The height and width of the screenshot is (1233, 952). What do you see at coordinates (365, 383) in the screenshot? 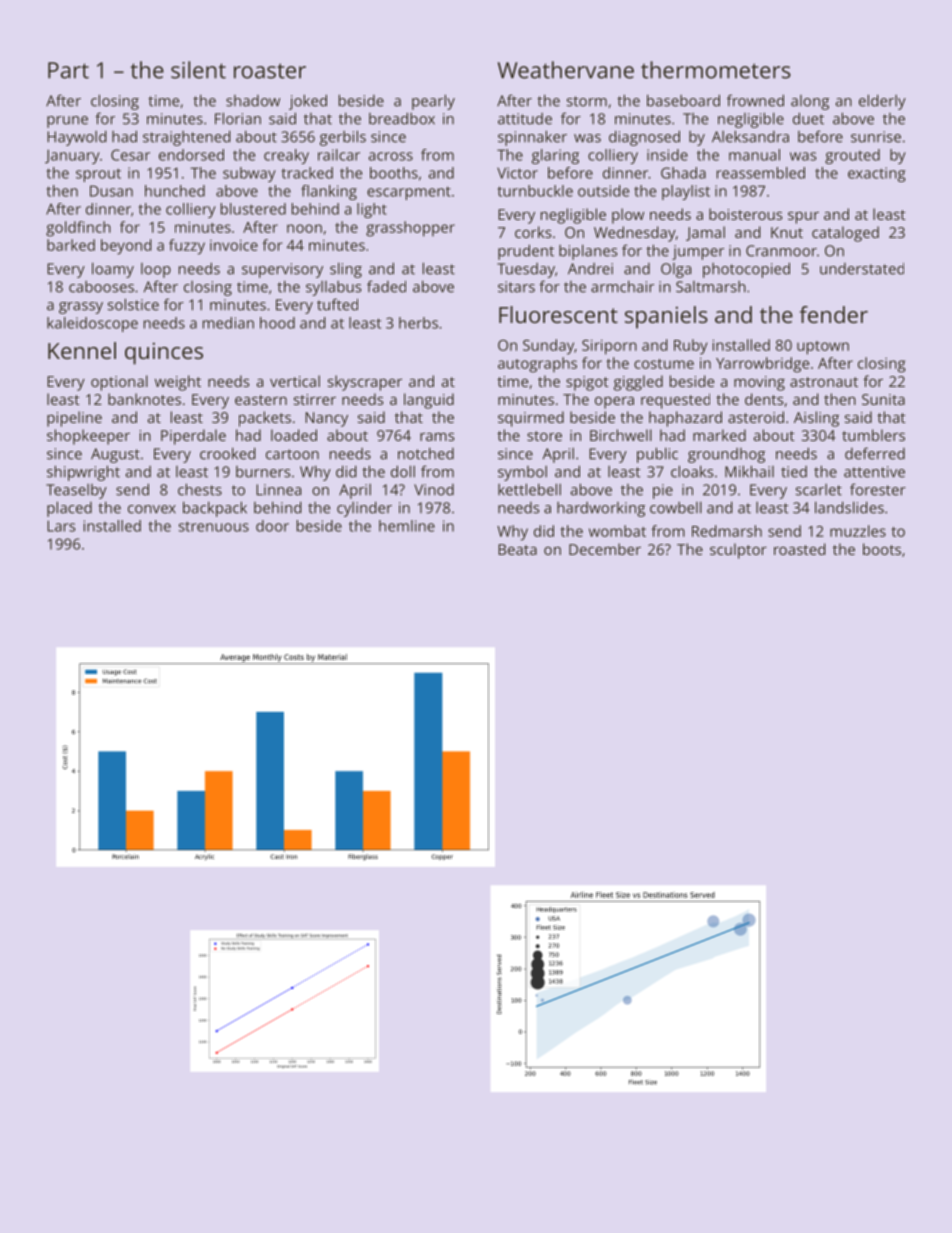
I see `skyscraper` at bounding box center [365, 383].
